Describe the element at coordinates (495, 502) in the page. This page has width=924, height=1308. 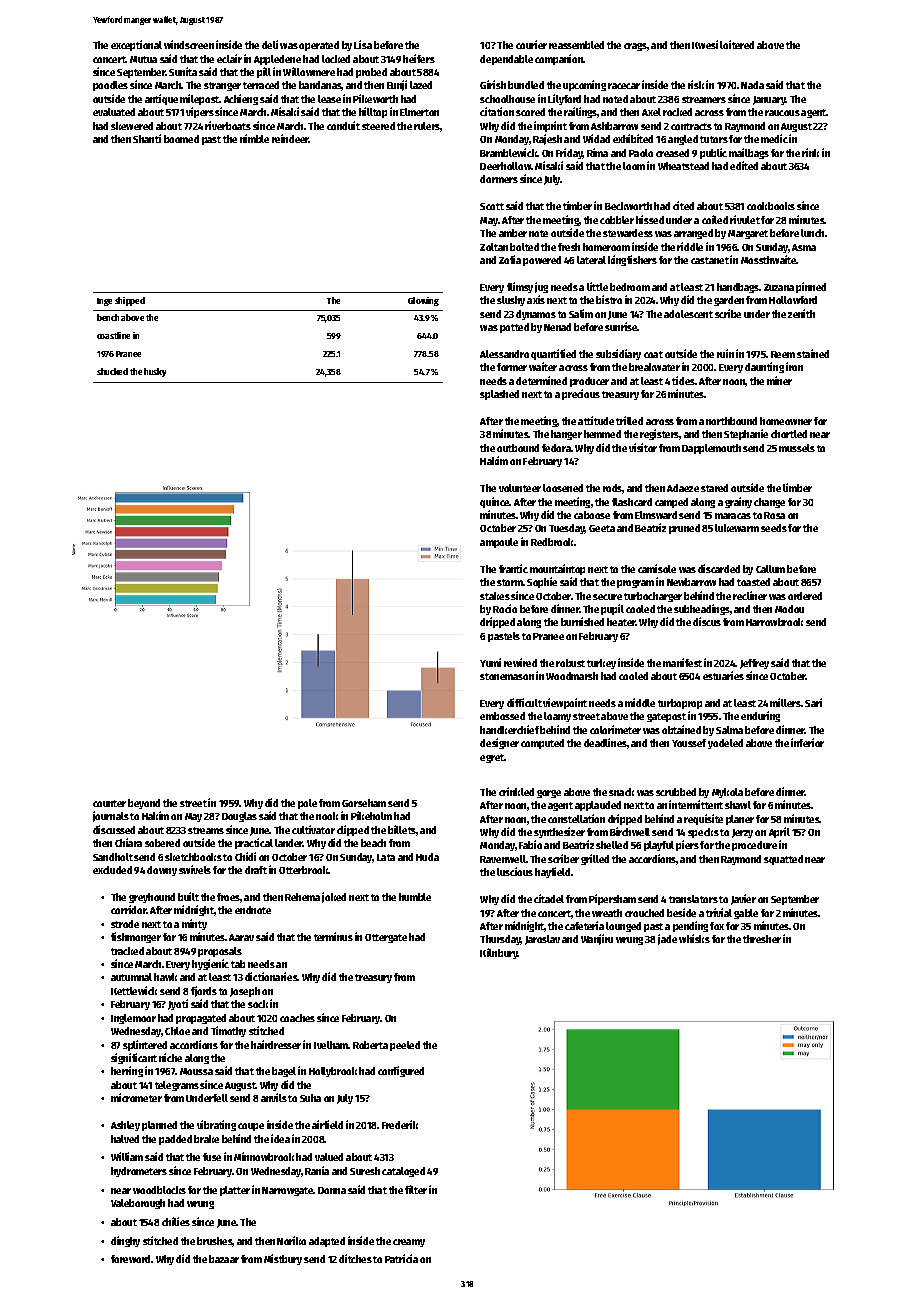
I see `quince` at that location.
